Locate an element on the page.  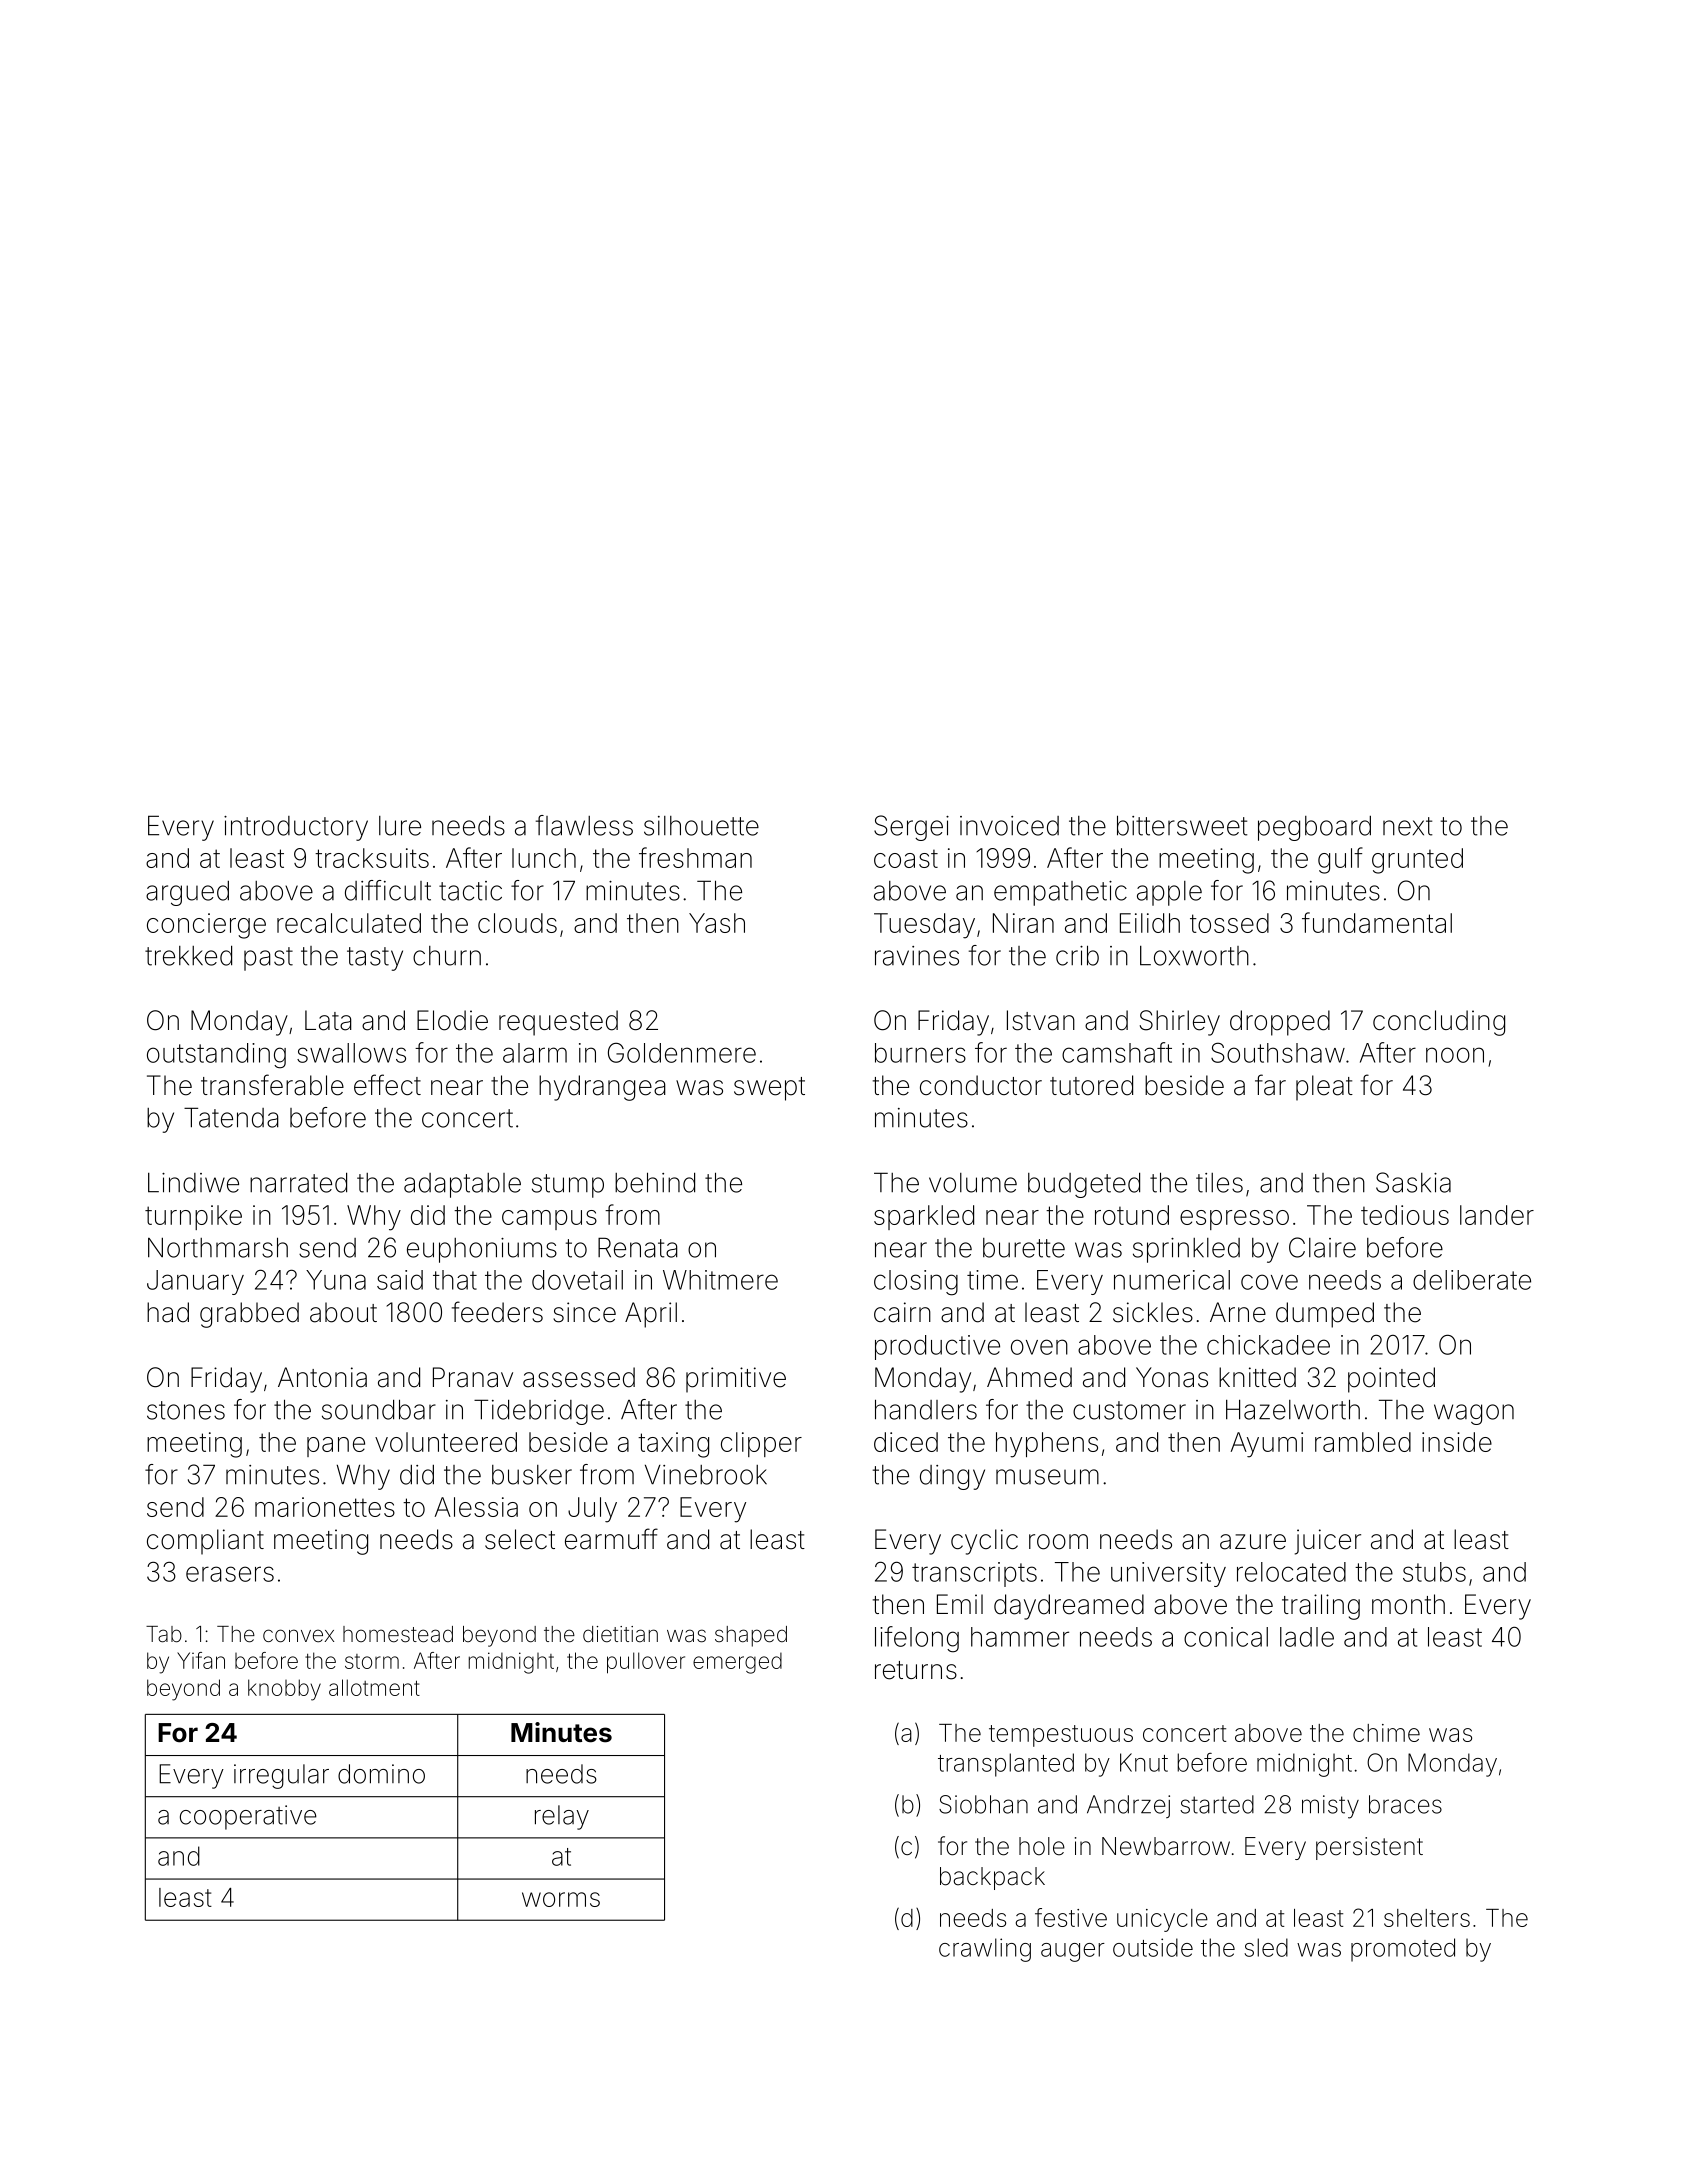
promoted is located at coordinates (1403, 1950).
